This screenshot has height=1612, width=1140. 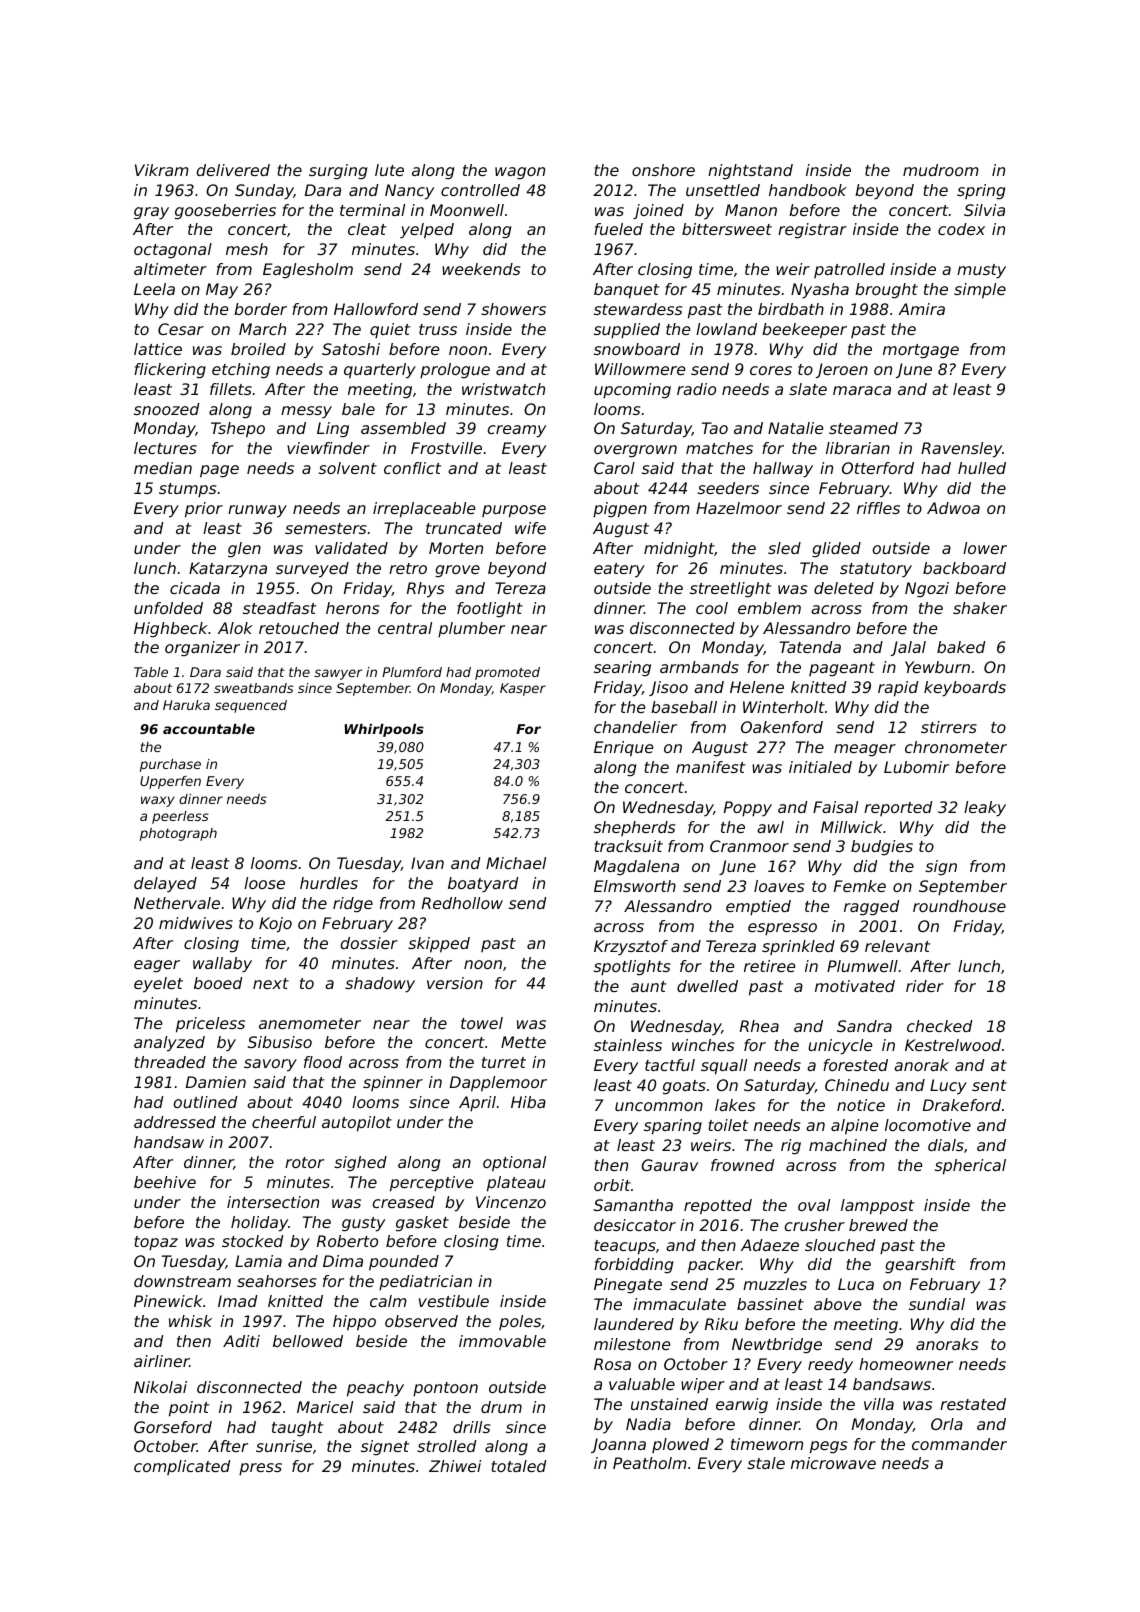 I want to click on dossier, so click(x=369, y=943).
